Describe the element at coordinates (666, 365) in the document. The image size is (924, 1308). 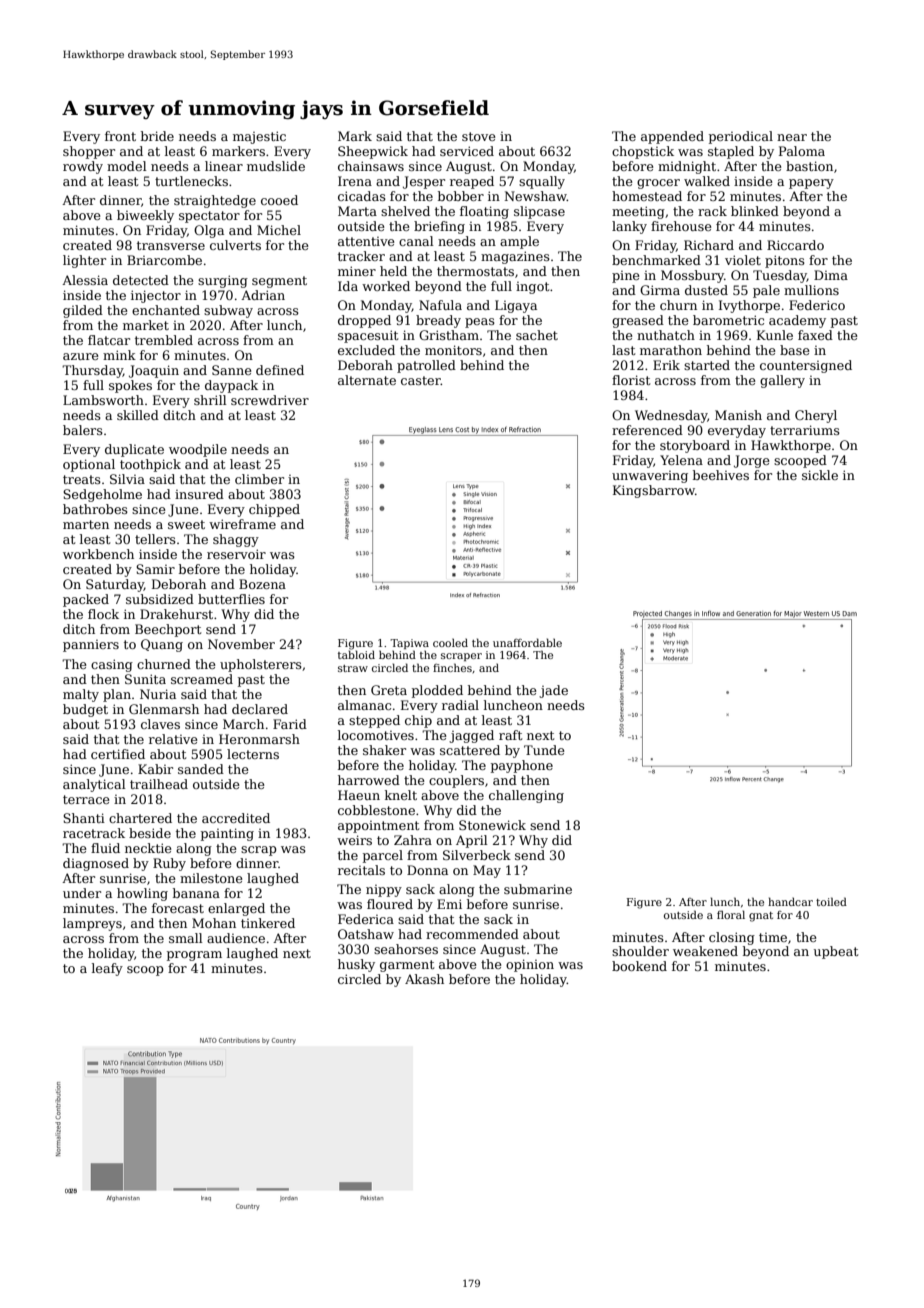
I see `Erik` at that location.
